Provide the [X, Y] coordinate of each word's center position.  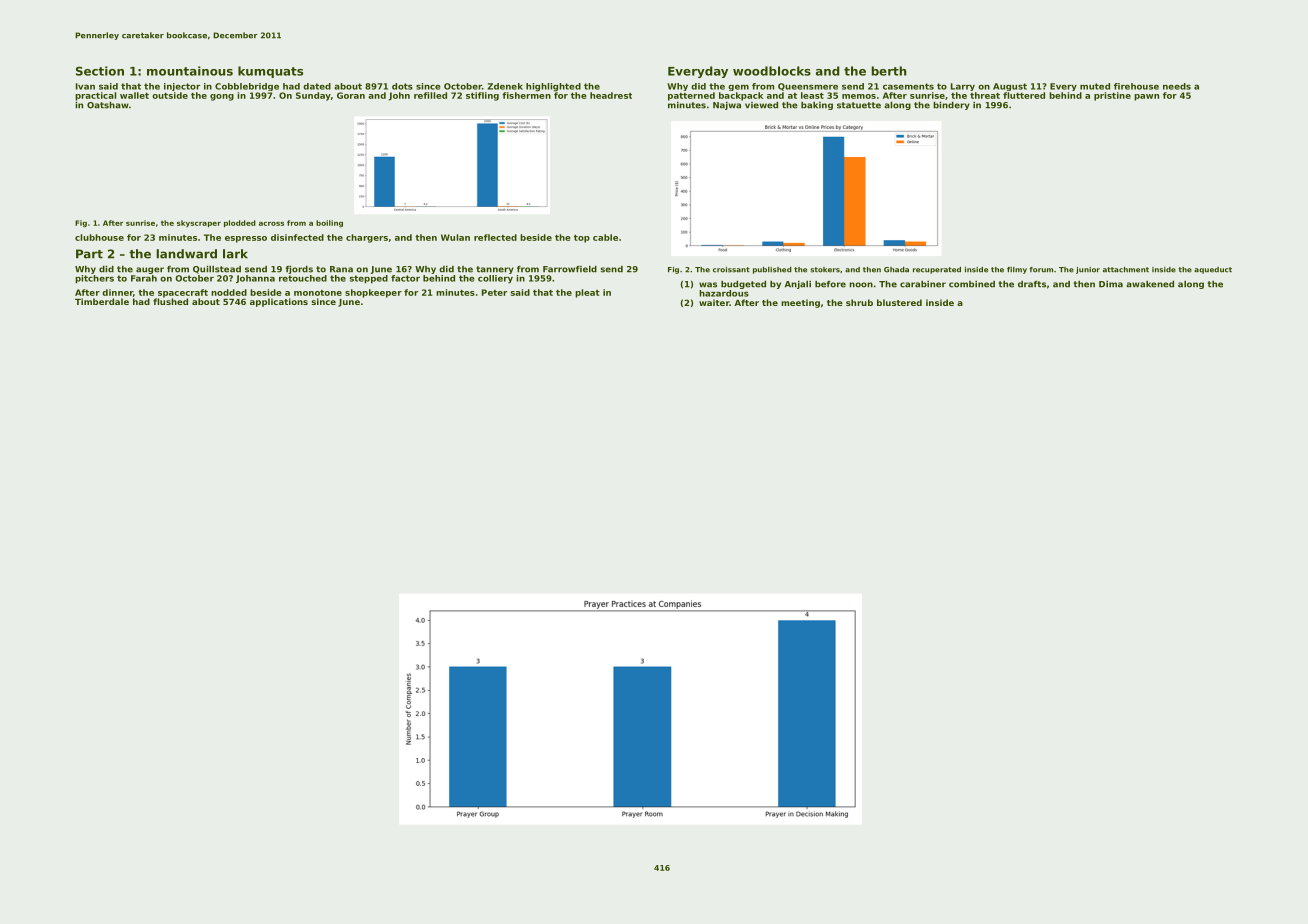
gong [222, 97]
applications [279, 302]
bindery [951, 106]
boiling [329, 224]
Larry [963, 87]
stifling [482, 96]
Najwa [727, 106]
